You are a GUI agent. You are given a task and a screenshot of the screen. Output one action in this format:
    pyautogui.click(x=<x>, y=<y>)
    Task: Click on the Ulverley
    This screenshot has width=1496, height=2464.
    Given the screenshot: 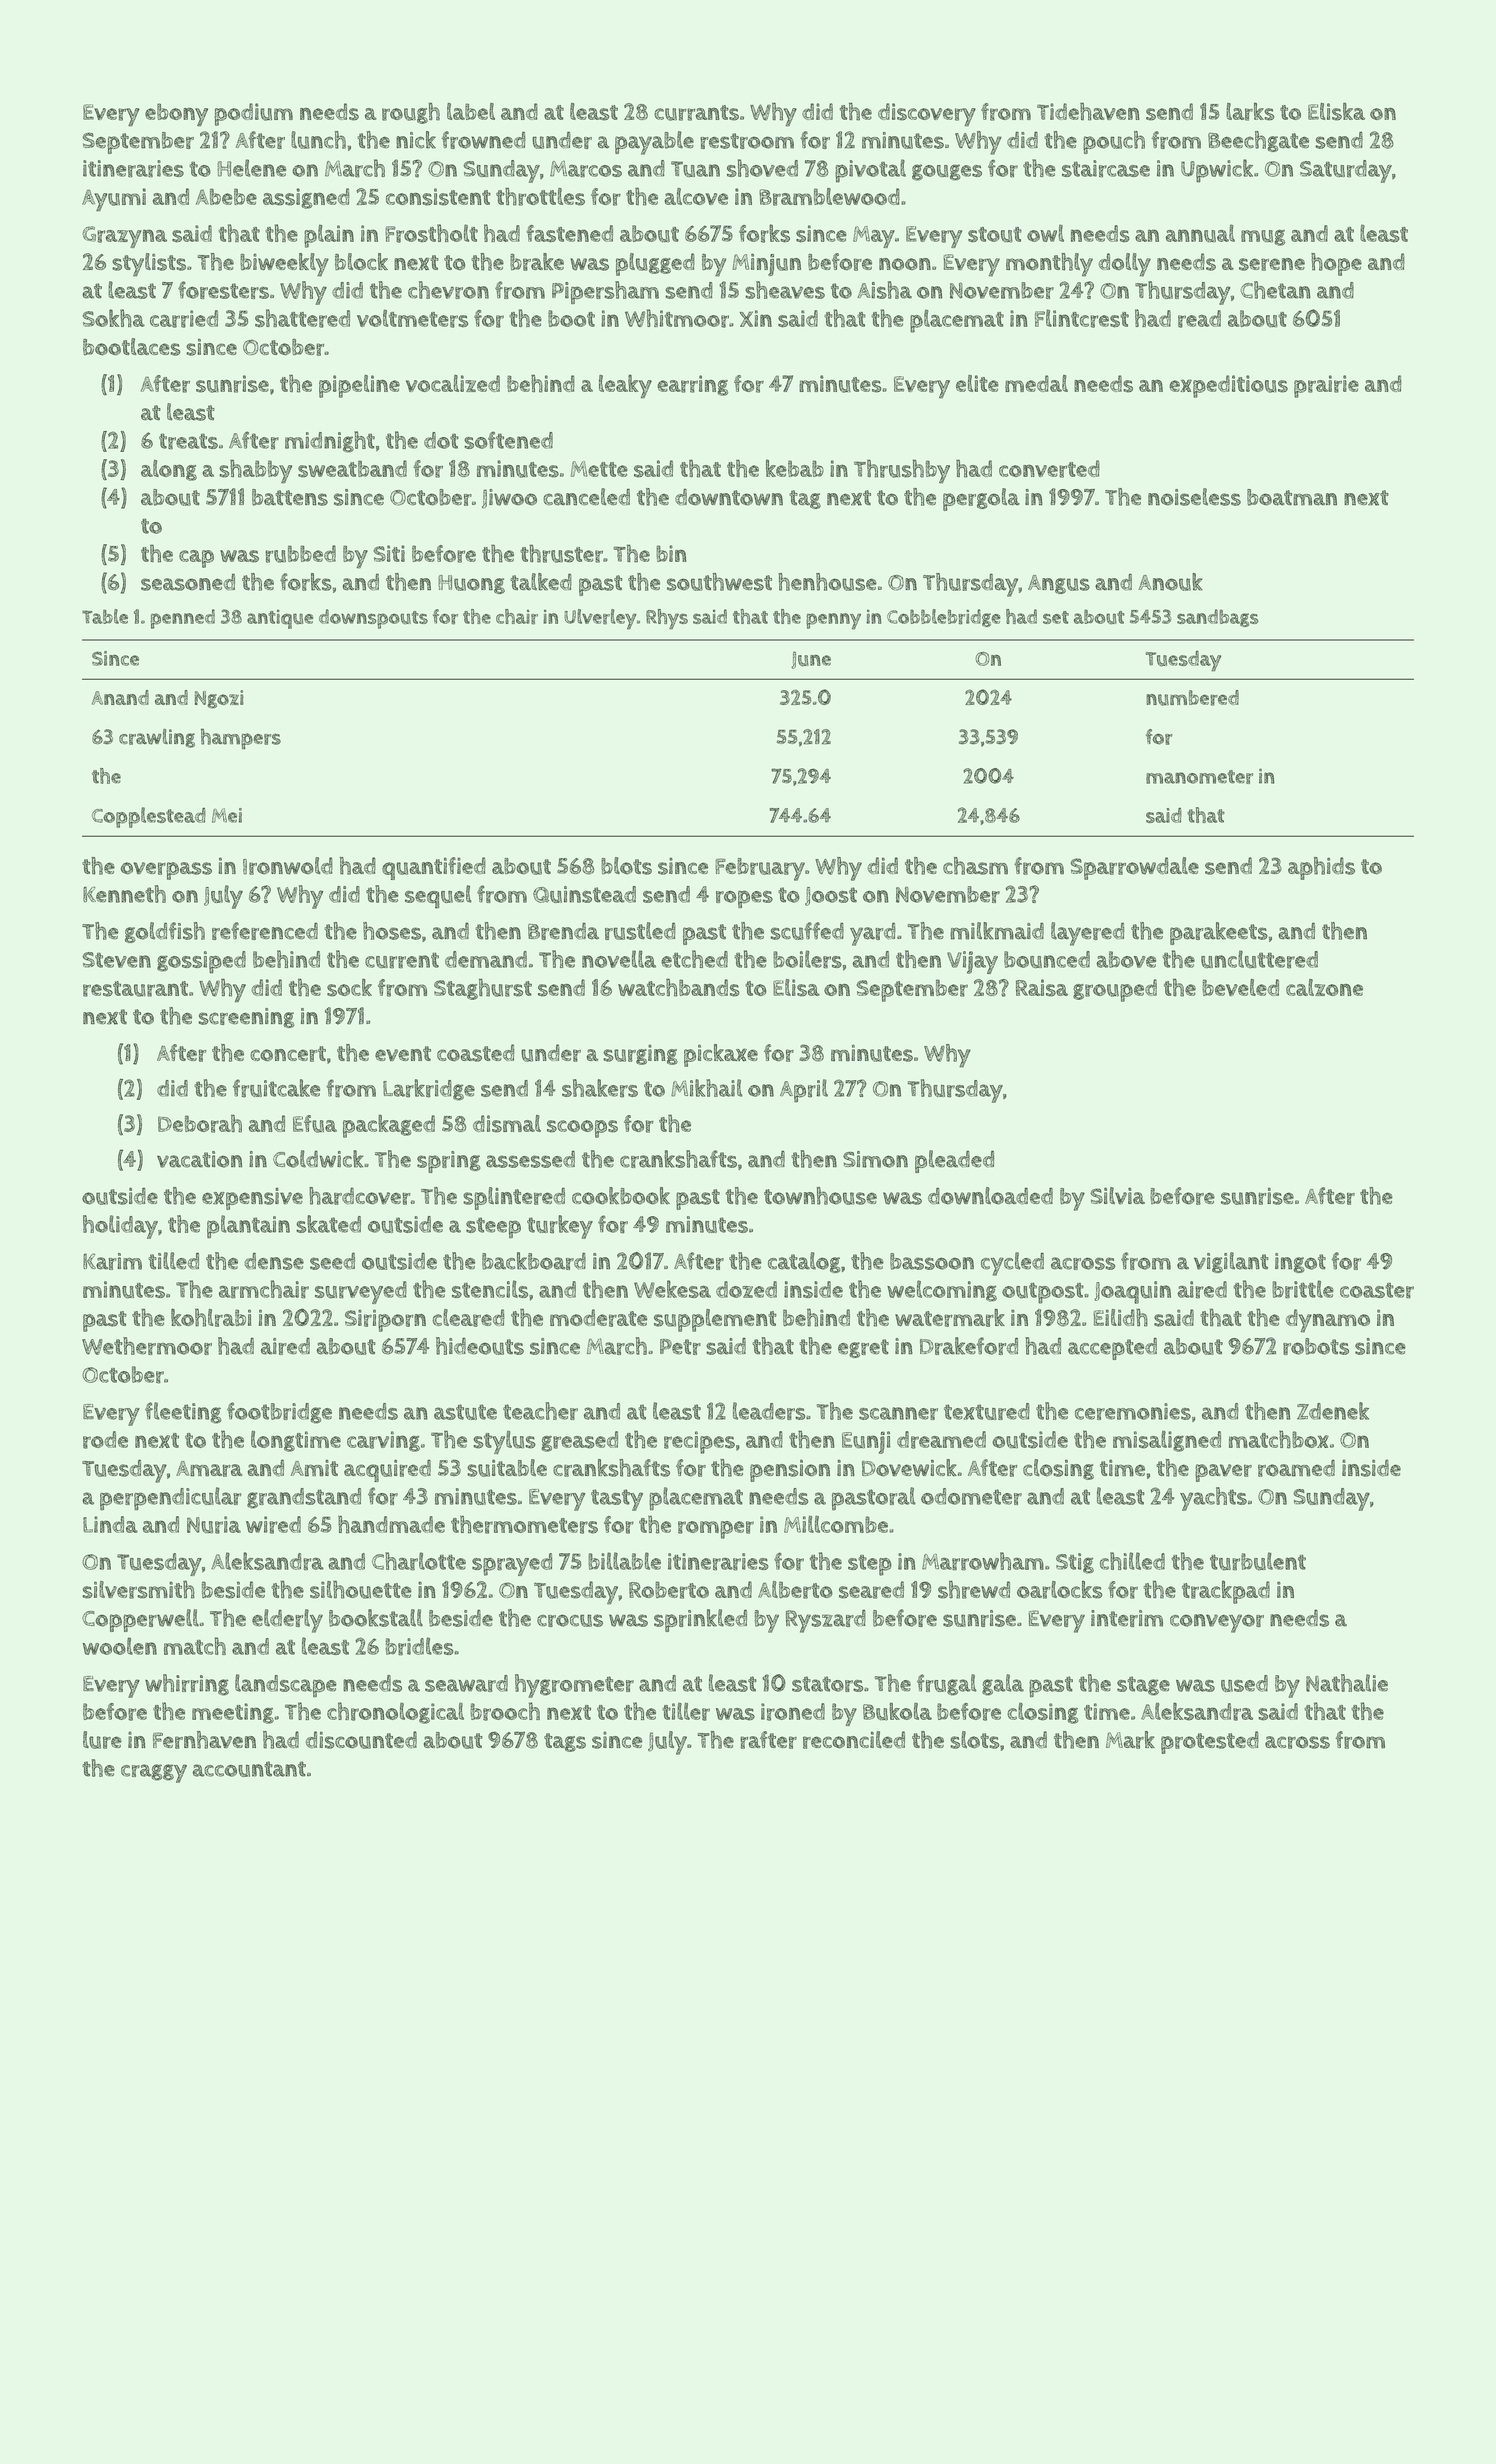 What is the action you would take?
    pyautogui.click(x=600, y=619)
